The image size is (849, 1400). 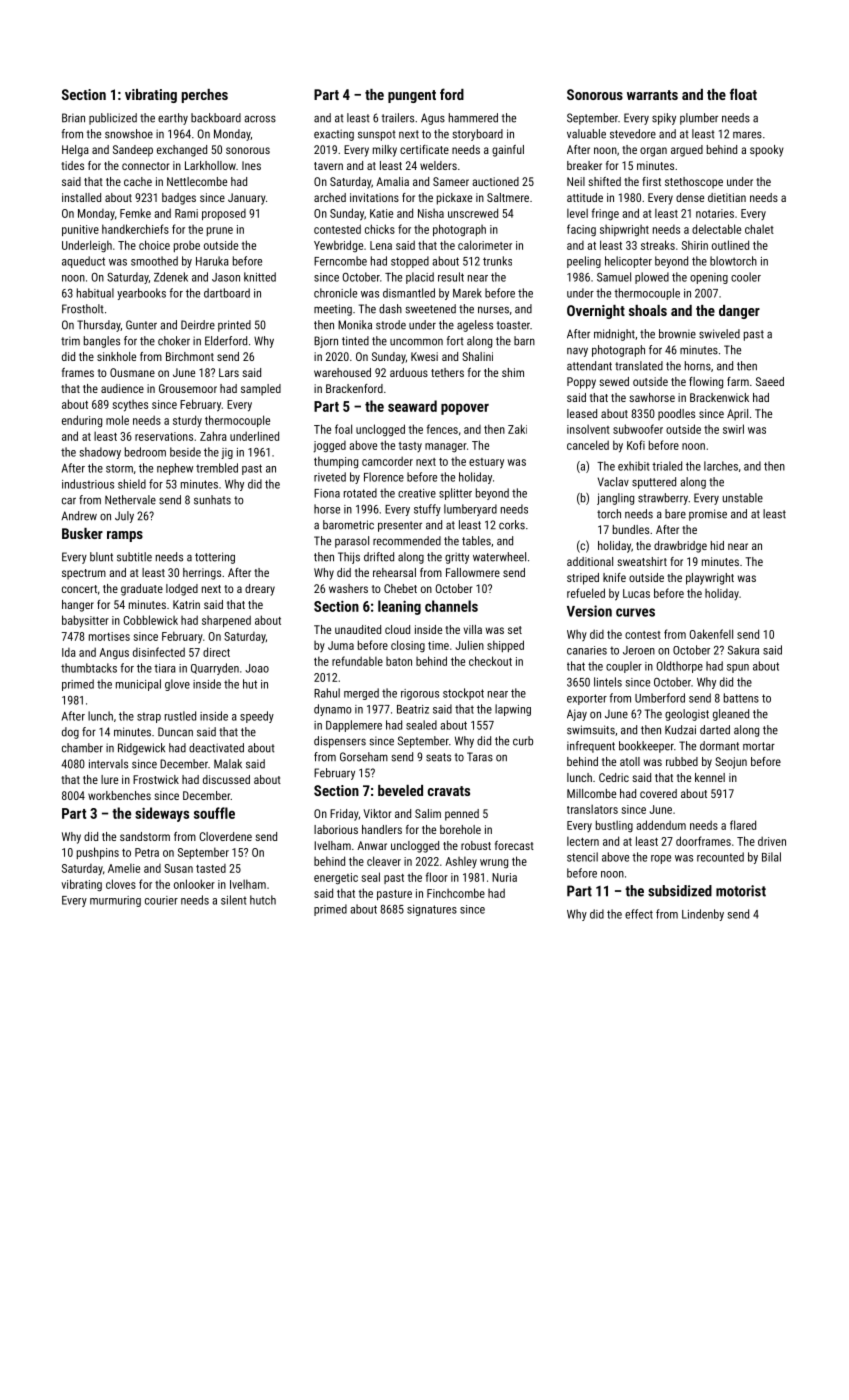 I want to click on valuable, so click(x=586, y=134).
